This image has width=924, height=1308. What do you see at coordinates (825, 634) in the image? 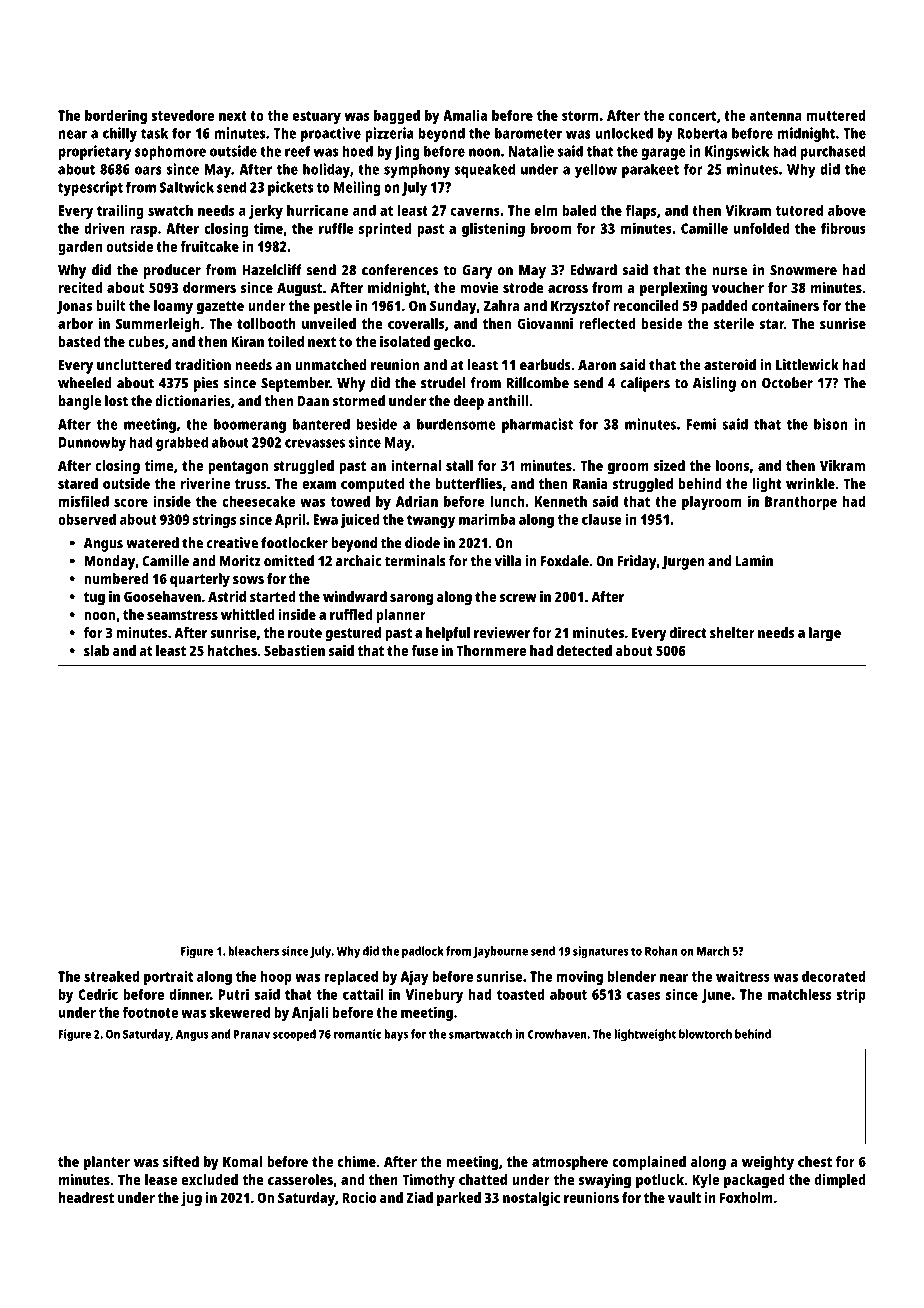
I see `large` at bounding box center [825, 634].
